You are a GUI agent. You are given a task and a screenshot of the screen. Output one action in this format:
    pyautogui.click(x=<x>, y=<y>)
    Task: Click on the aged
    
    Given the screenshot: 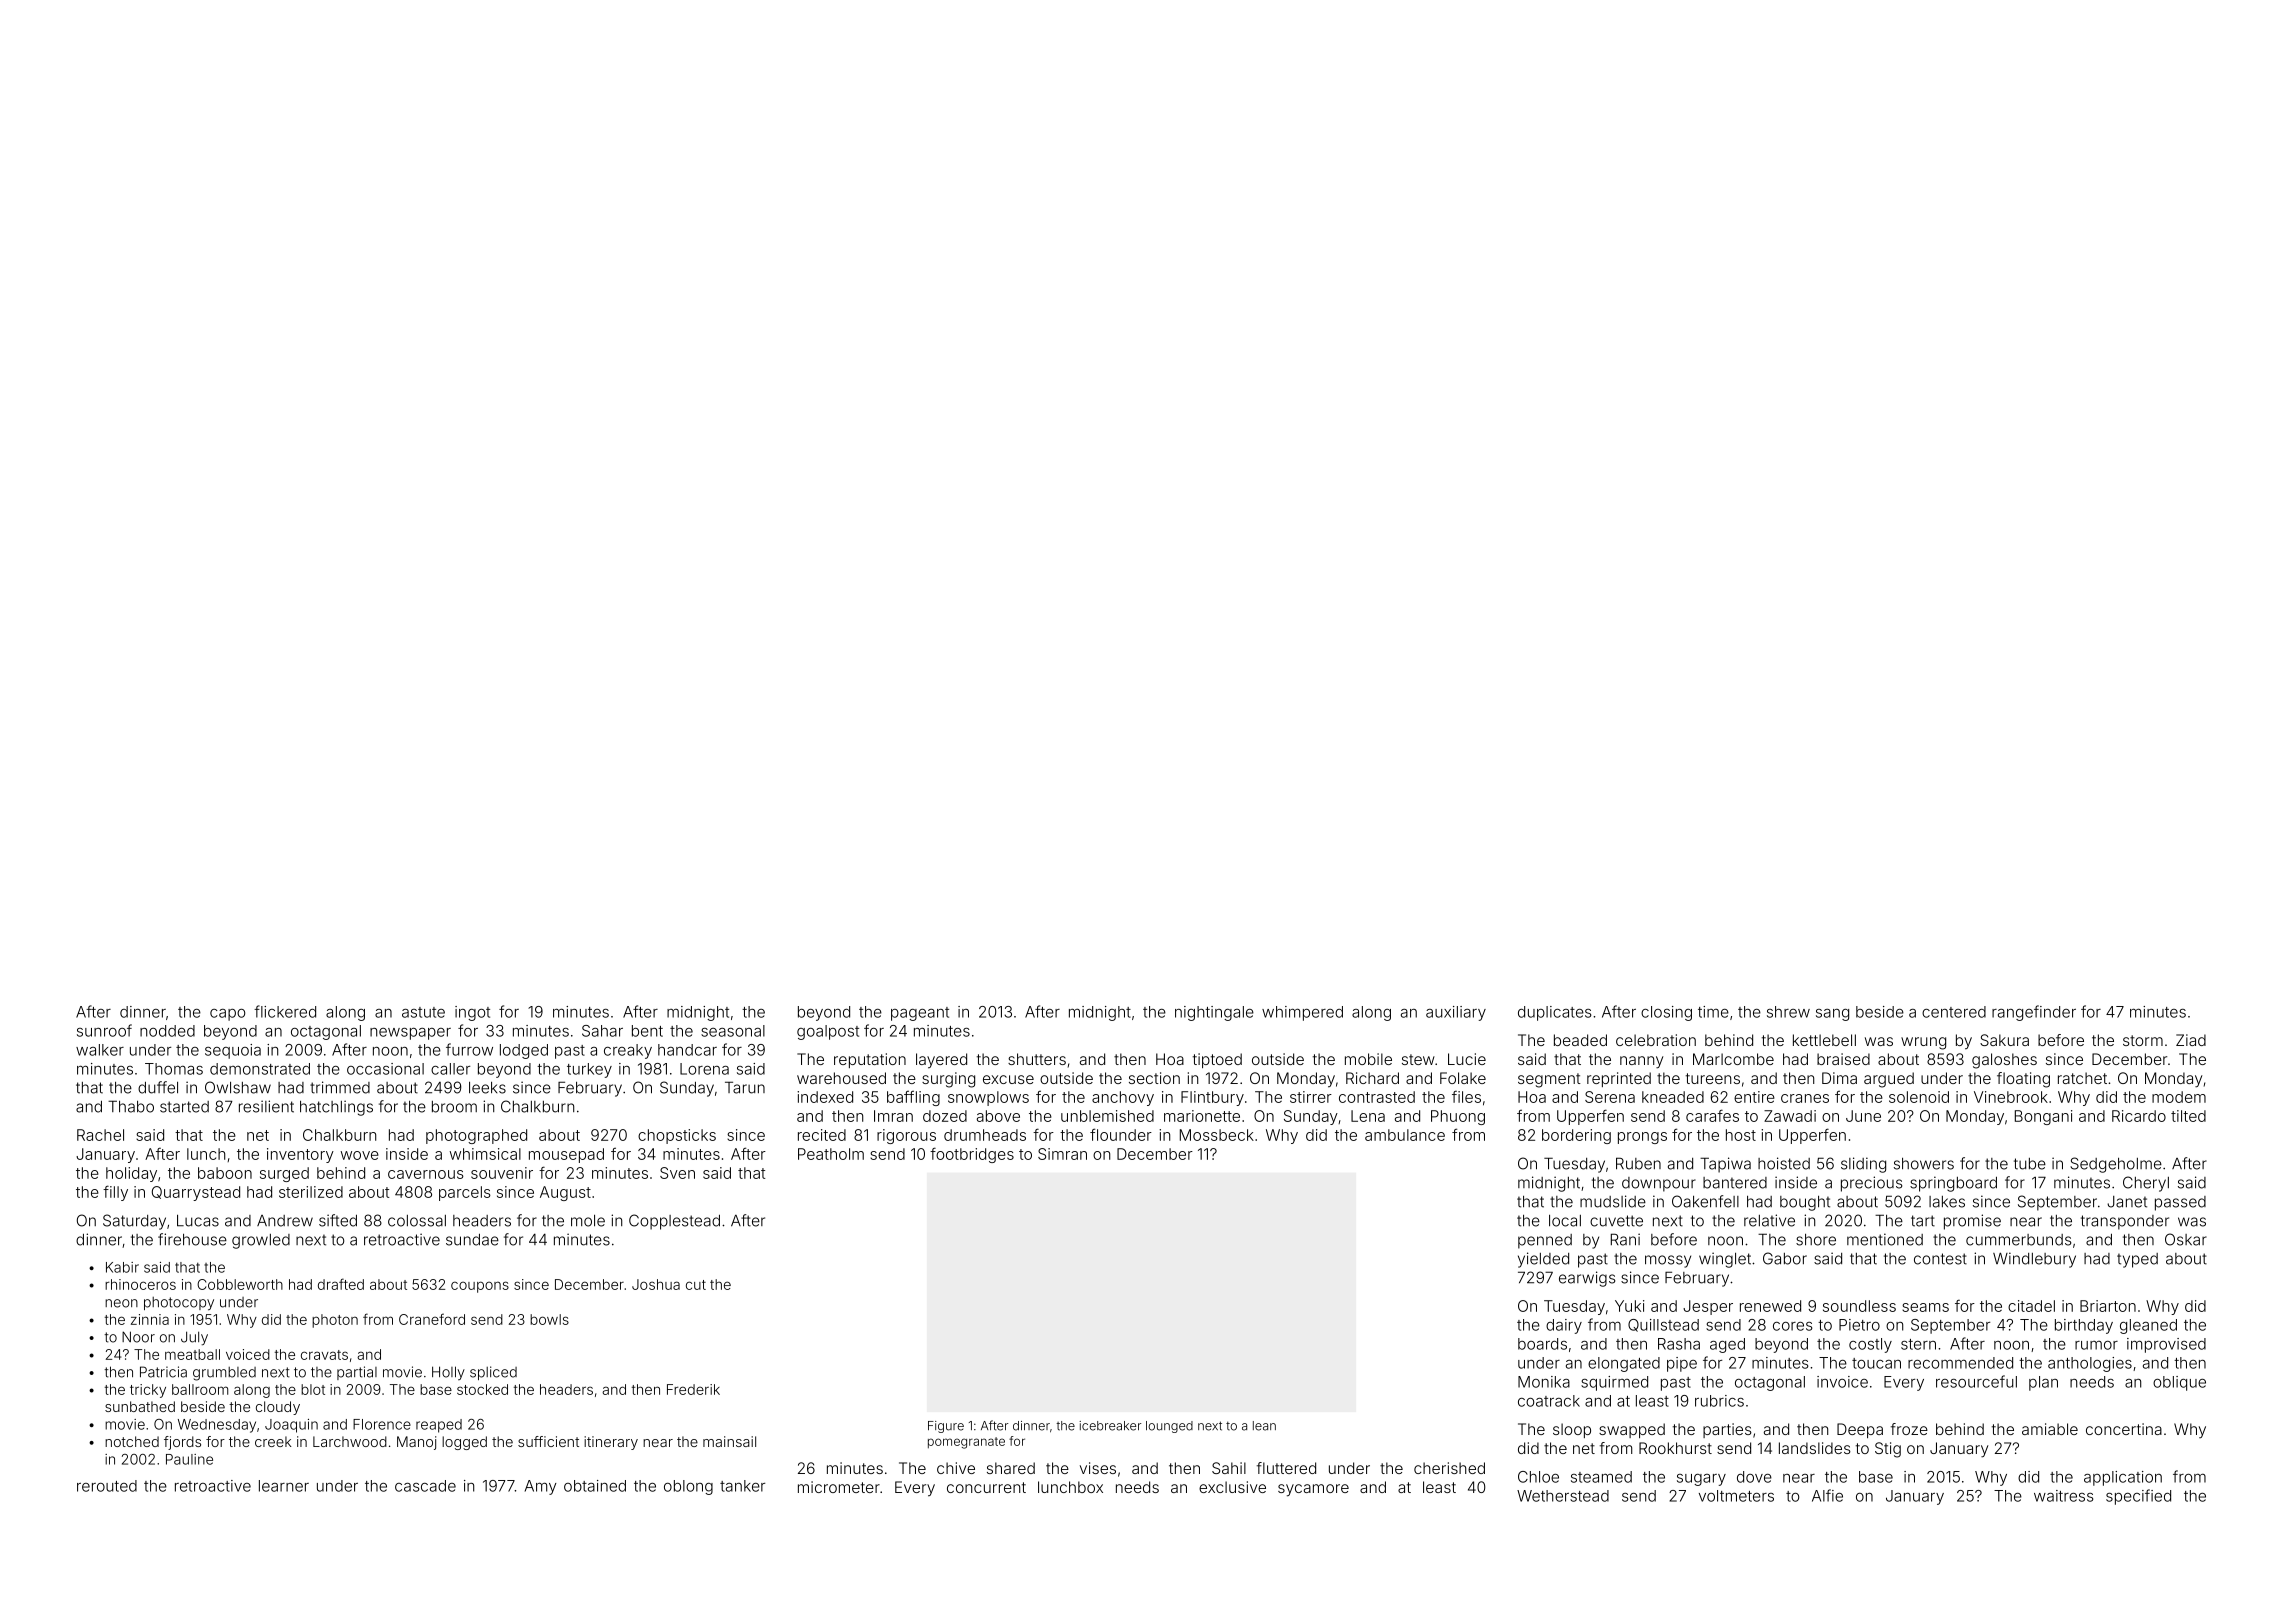 What is the action you would take?
    pyautogui.click(x=1727, y=1345)
